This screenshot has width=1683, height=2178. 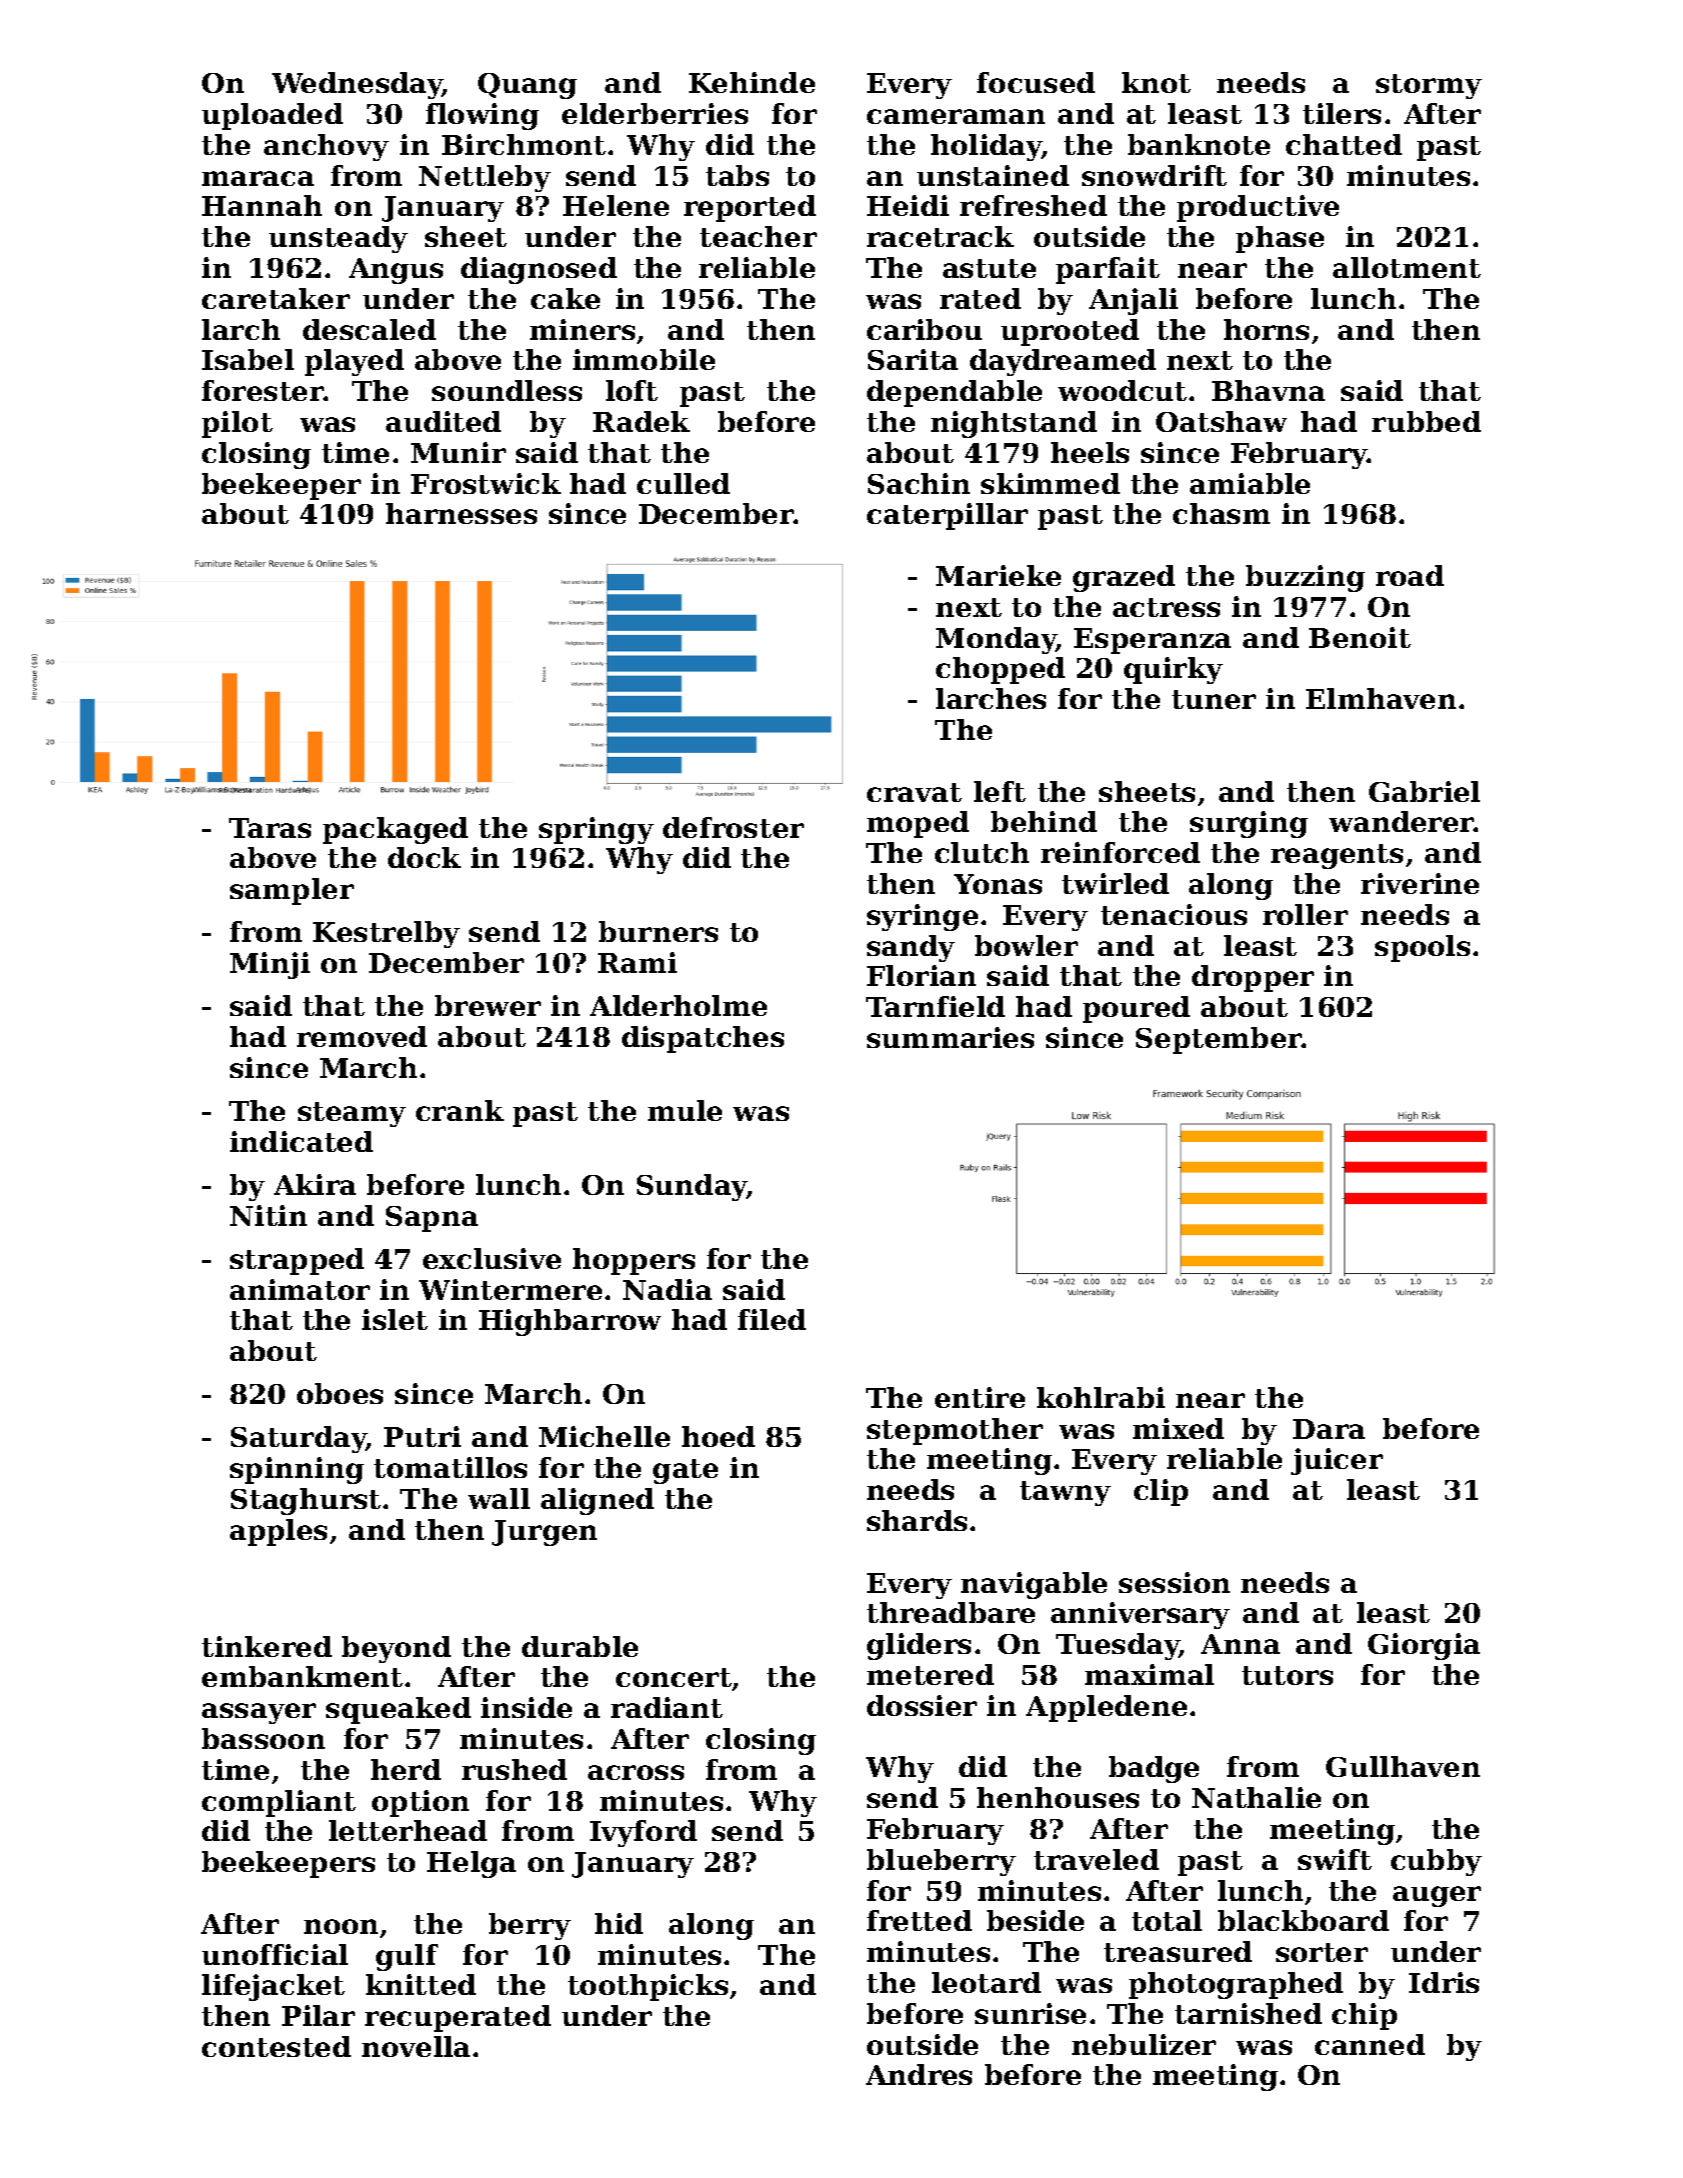 I want to click on maraca, so click(x=258, y=178).
